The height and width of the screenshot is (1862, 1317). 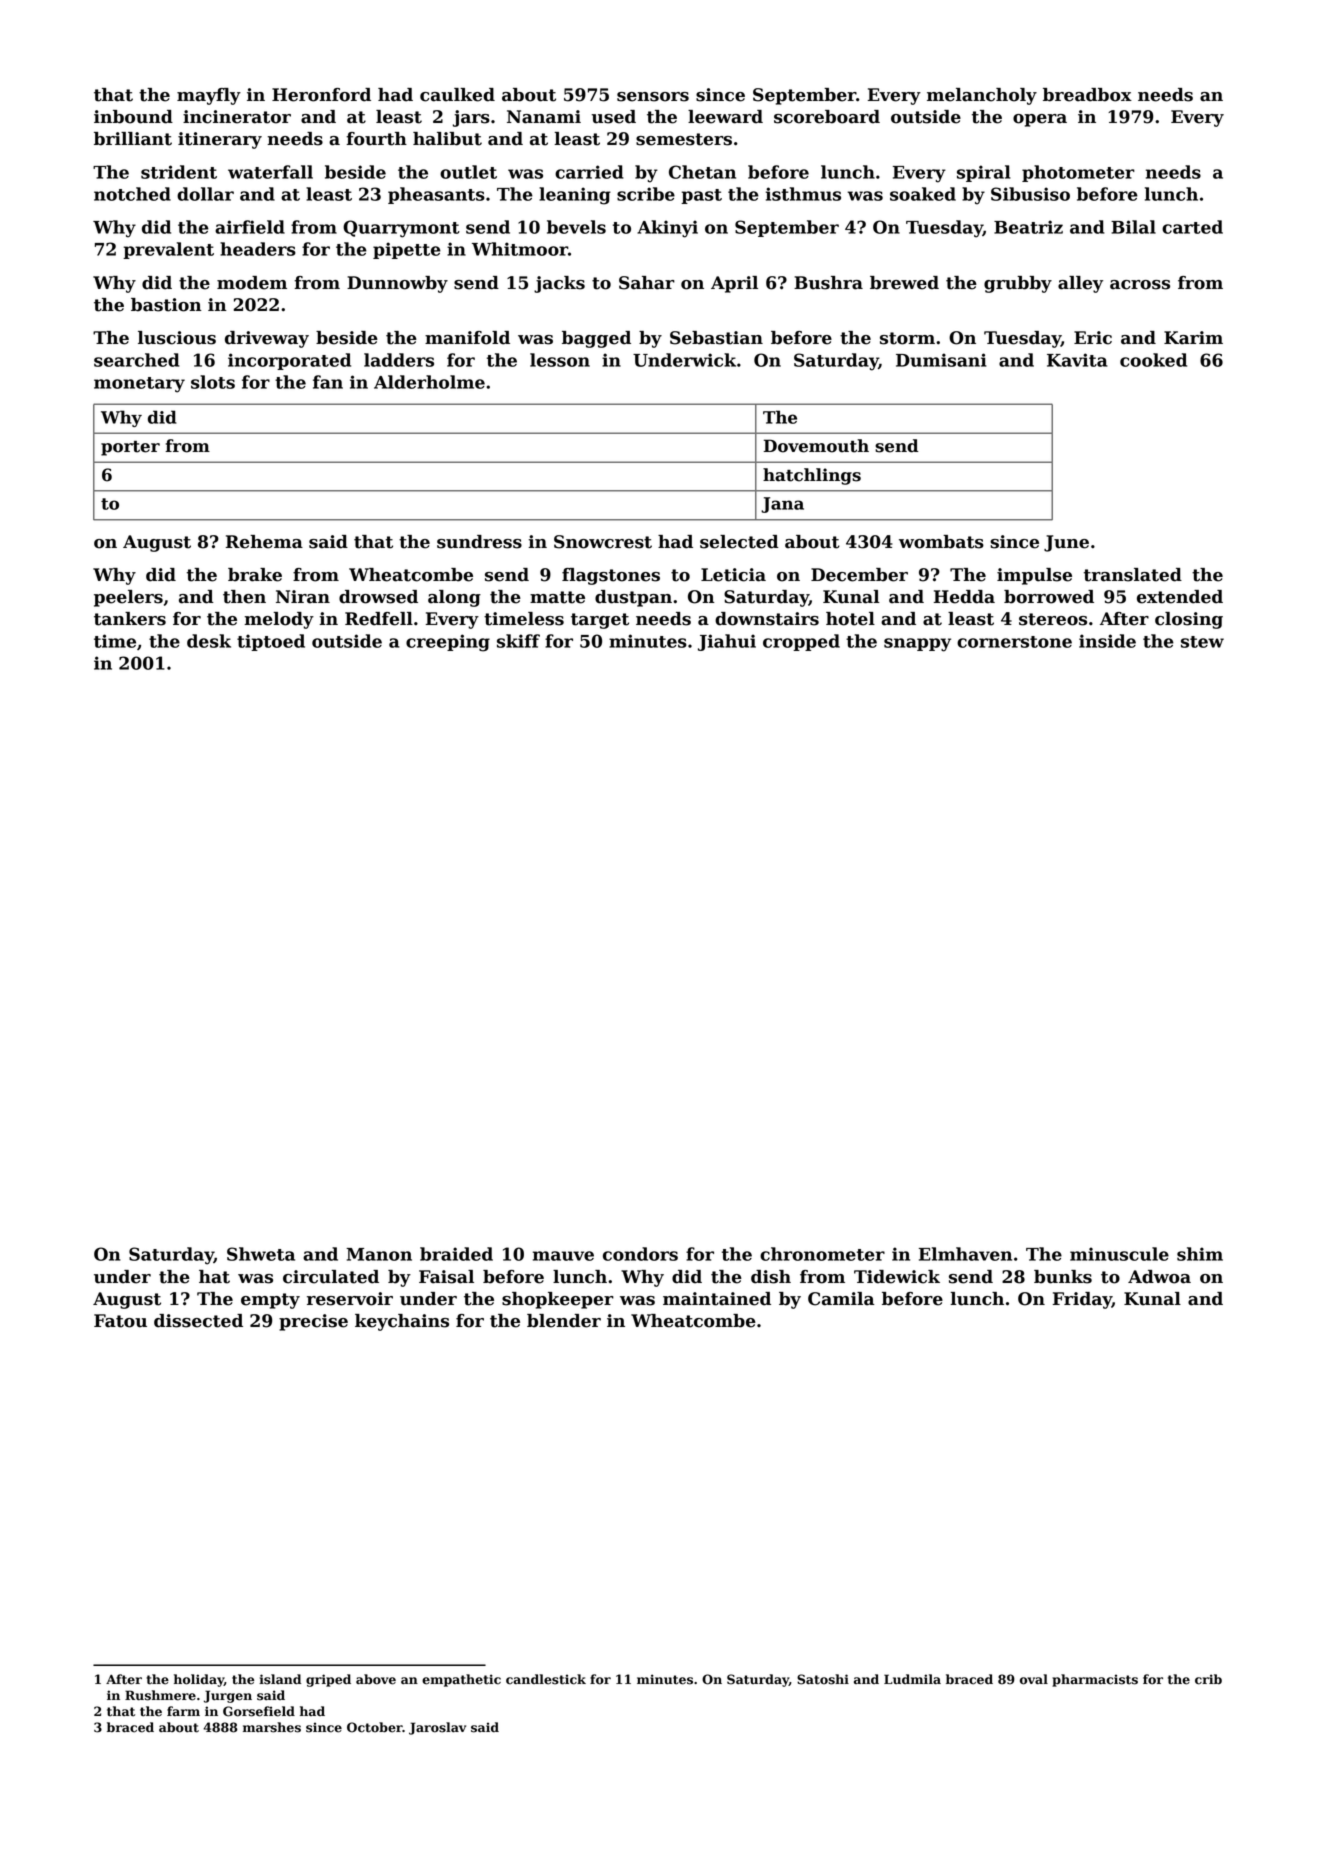 I want to click on shim, so click(x=1200, y=1254).
